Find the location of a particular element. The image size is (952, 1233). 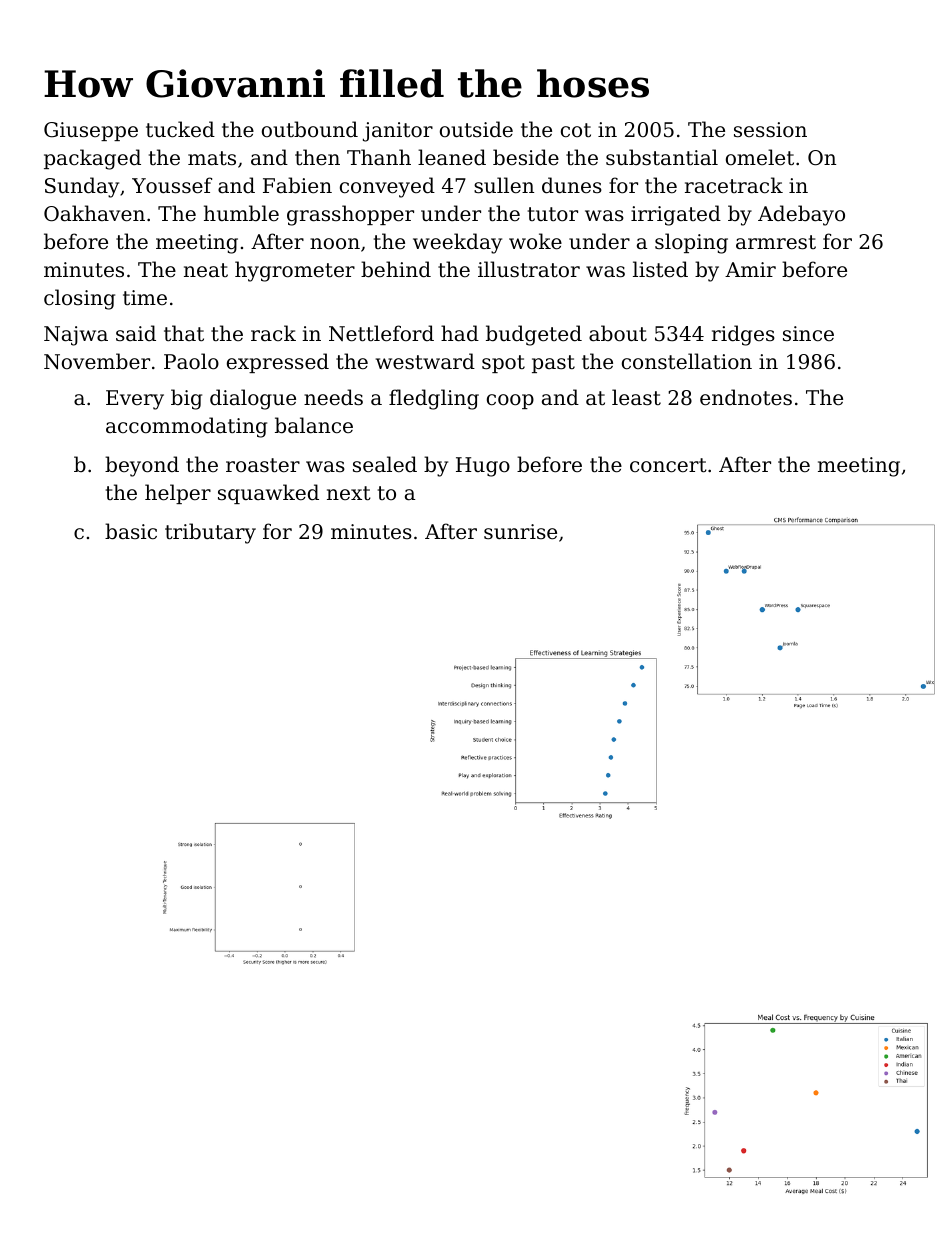

mats is located at coordinates (212, 158).
